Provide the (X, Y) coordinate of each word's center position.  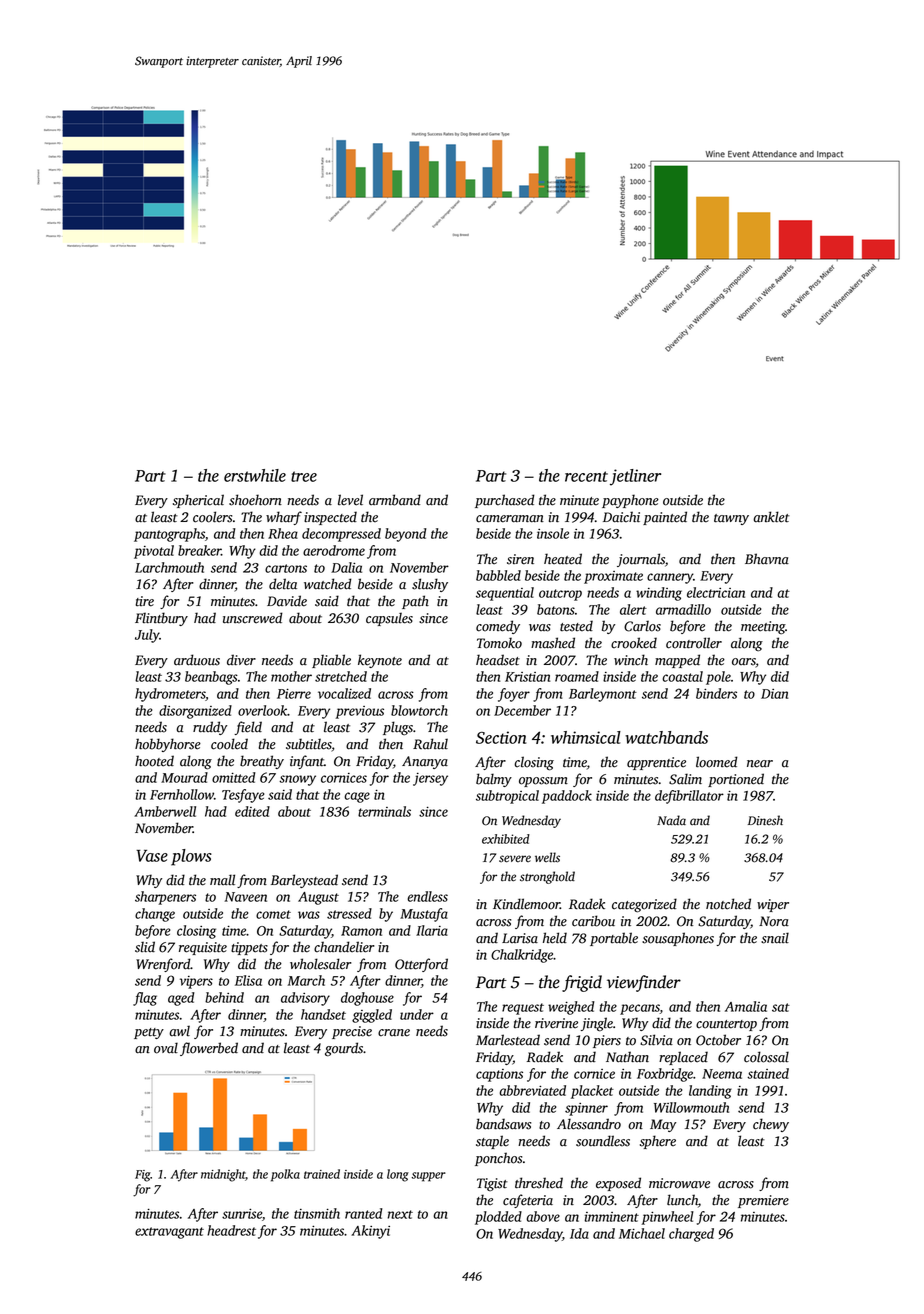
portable (614, 939)
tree (304, 476)
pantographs (169, 535)
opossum (543, 782)
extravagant (169, 1233)
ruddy (210, 728)
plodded (498, 1218)
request (523, 1009)
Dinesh (765, 820)
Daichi (621, 517)
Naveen (245, 897)
